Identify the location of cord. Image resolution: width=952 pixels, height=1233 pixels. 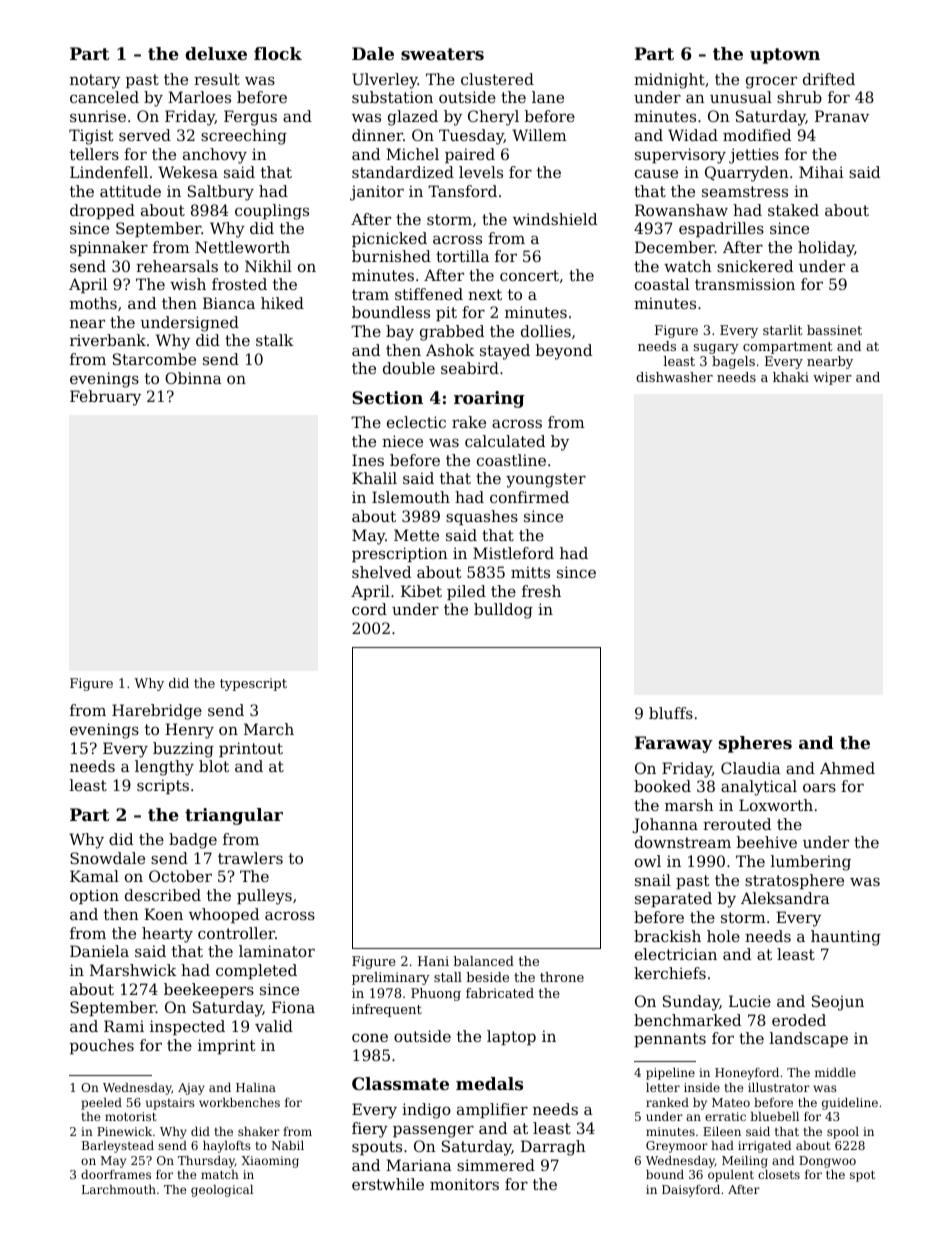
(369, 609).
